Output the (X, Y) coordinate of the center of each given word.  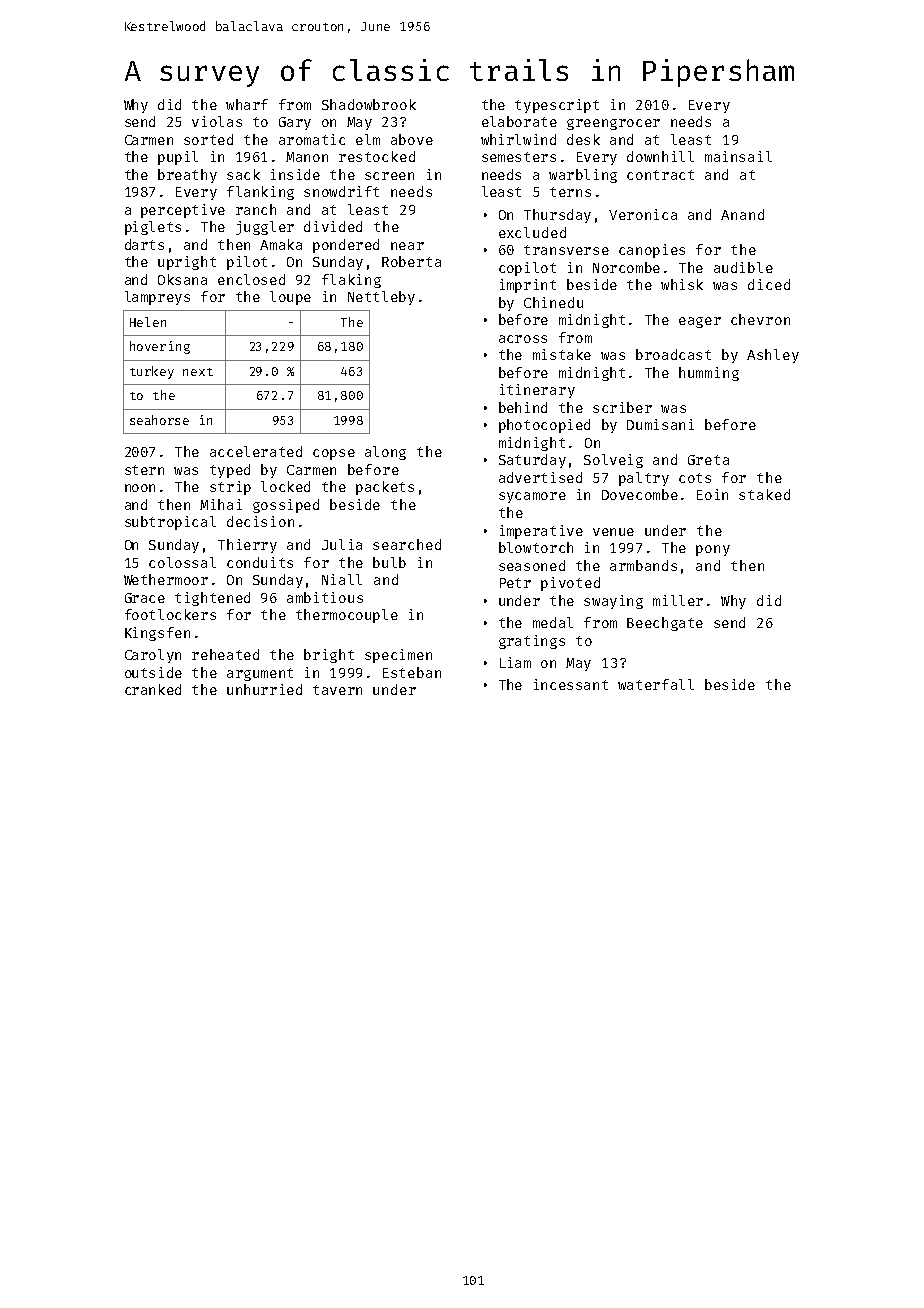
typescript (557, 106)
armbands (643, 565)
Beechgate (665, 624)
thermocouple (347, 616)
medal (553, 622)
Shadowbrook (369, 104)
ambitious (325, 597)
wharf (247, 104)
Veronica (643, 214)
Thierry (247, 546)
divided (333, 226)
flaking (351, 281)
